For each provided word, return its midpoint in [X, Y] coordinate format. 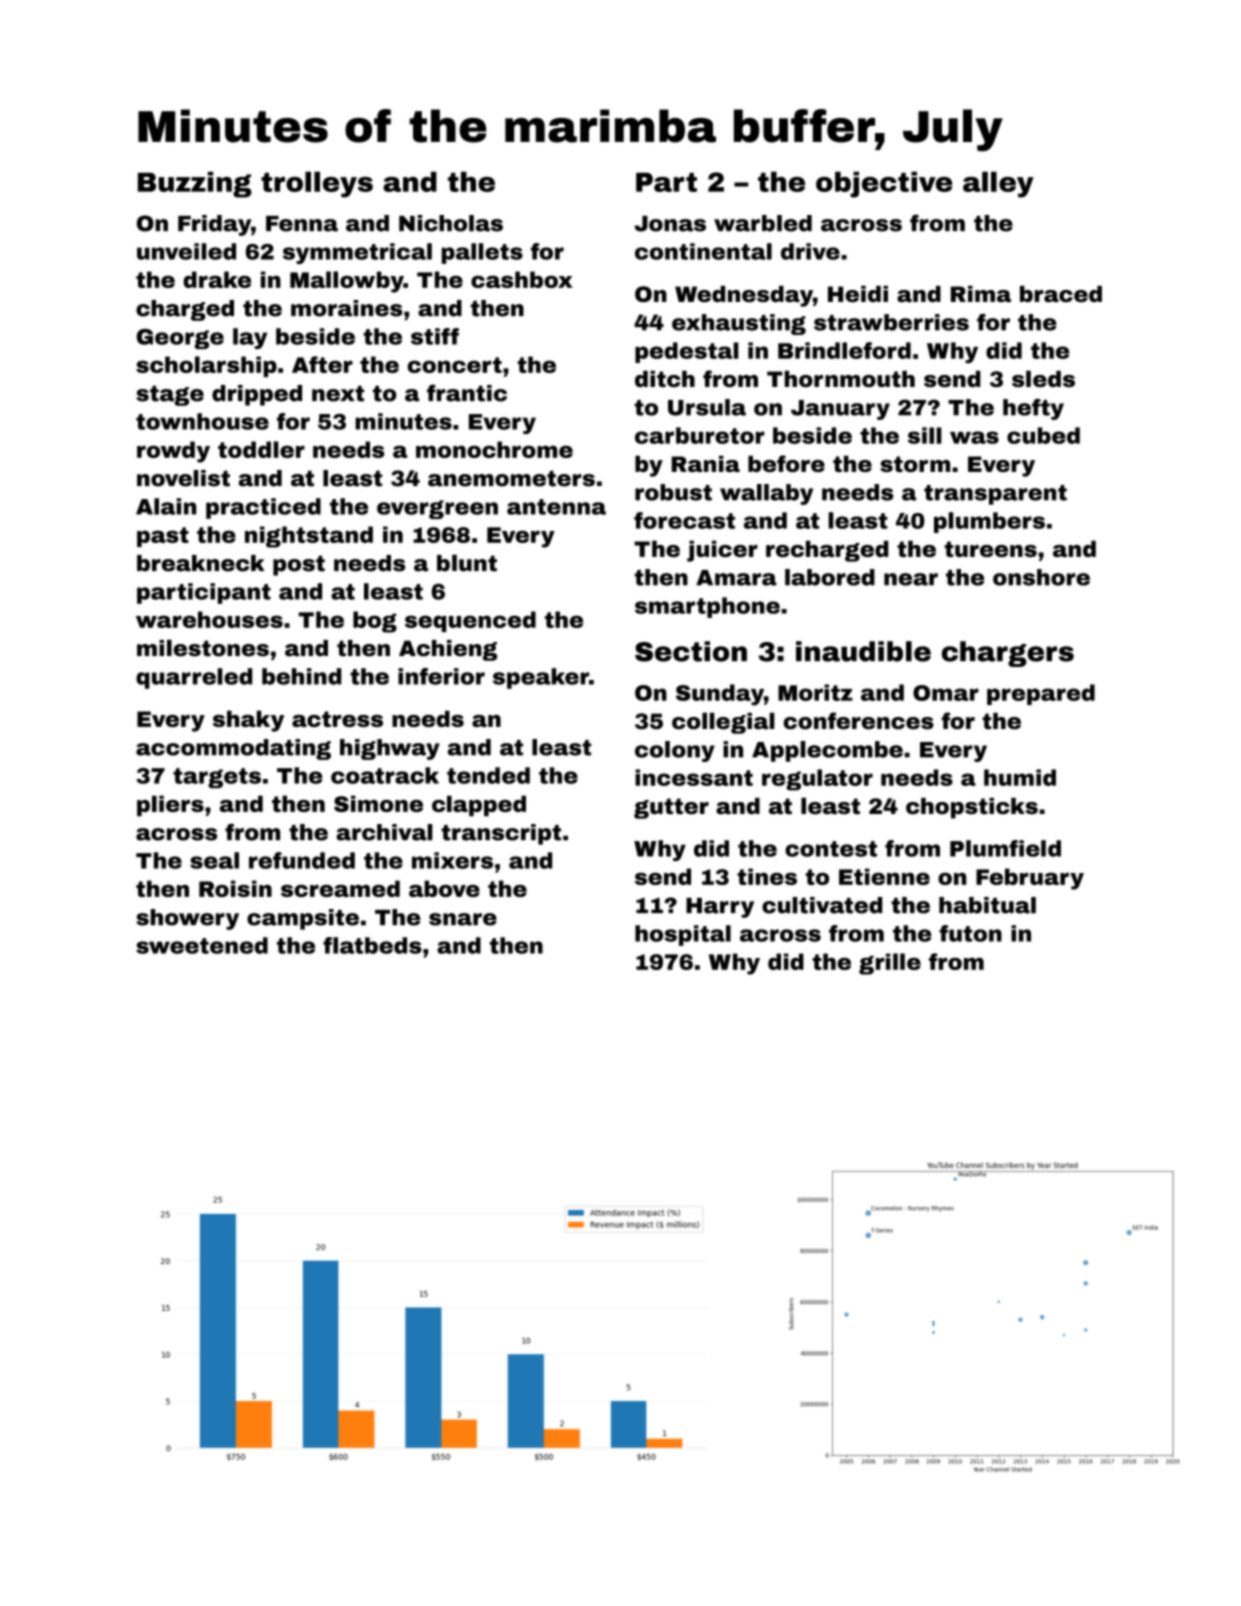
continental [703, 251]
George [180, 339]
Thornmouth [841, 379]
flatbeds [372, 945]
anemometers [511, 478]
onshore [1041, 577]
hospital [683, 935]
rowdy [173, 452]
